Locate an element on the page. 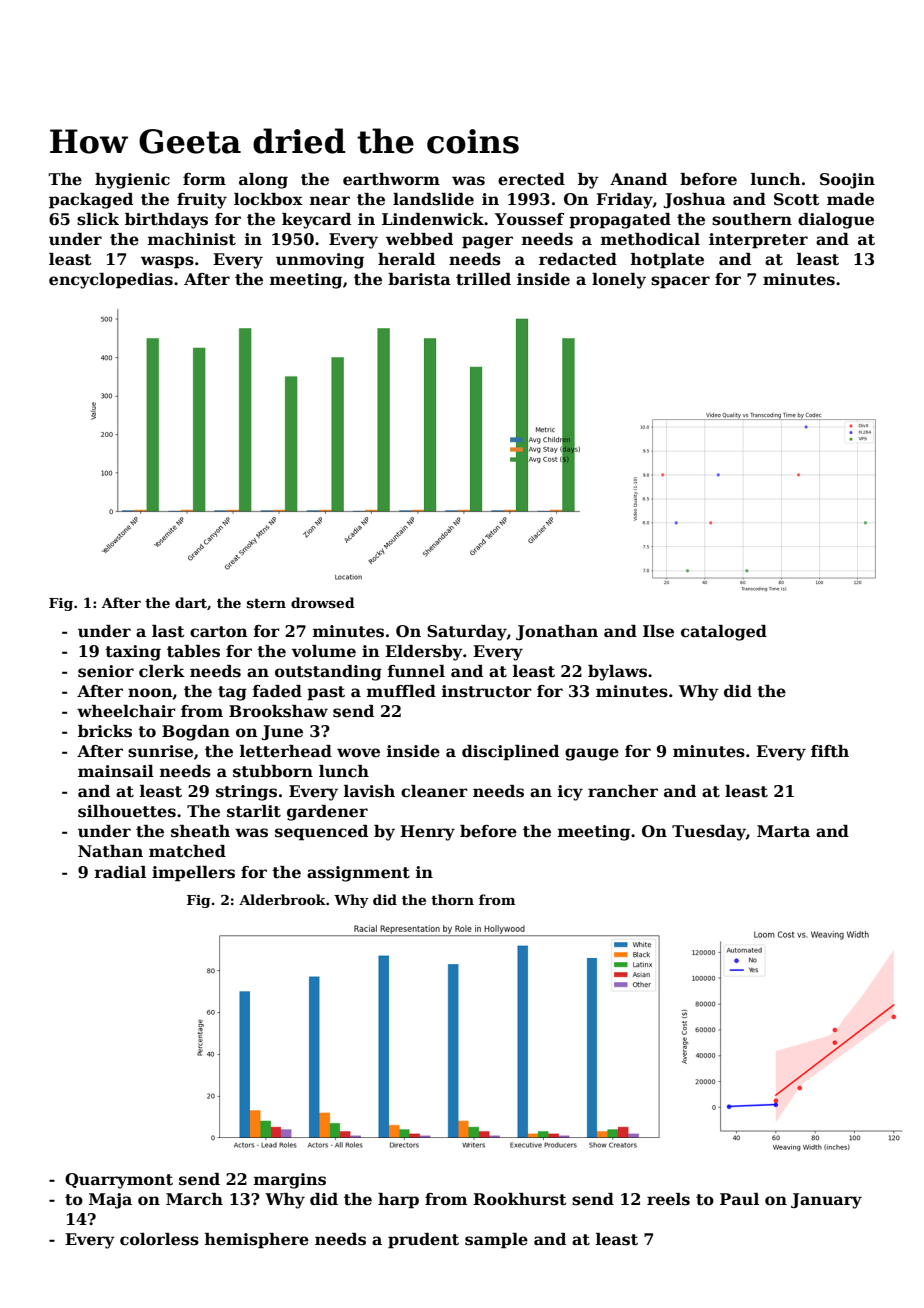 This page has height=1308, width=924. Rookhurst is located at coordinates (520, 1199).
